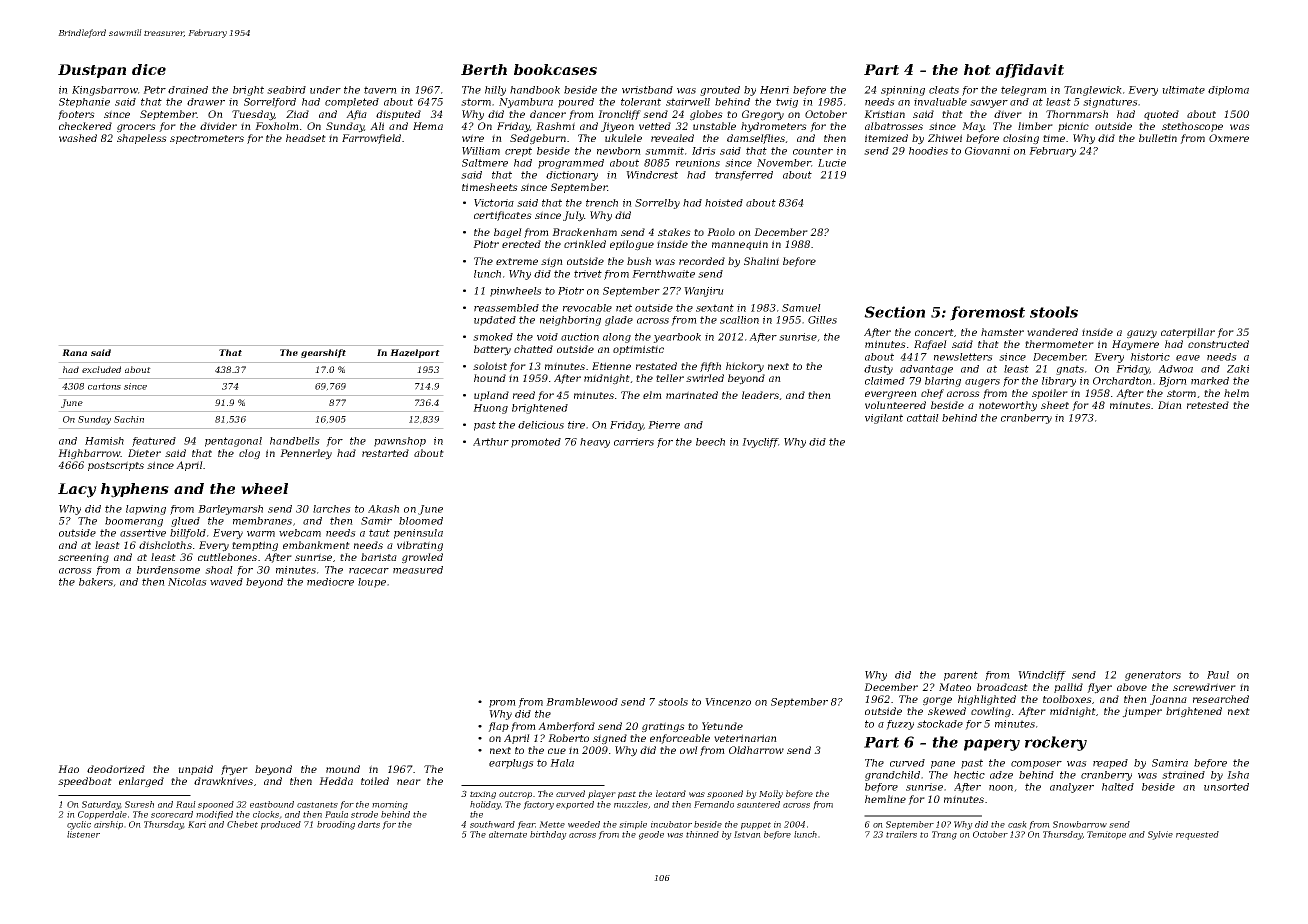  What do you see at coordinates (1110, 764) in the page?
I see `reaped` at bounding box center [1110, 764].
